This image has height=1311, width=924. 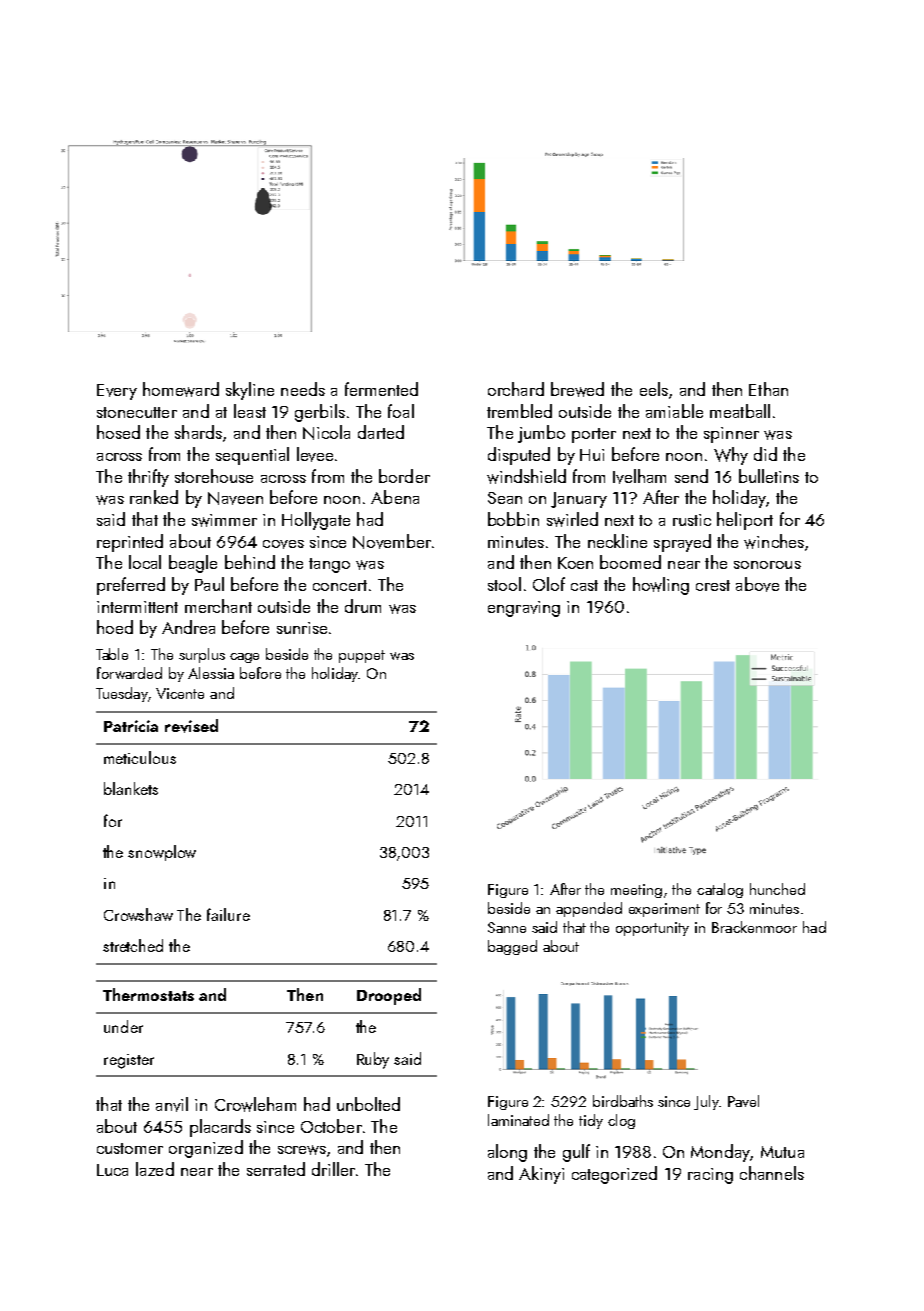 I want to click on fermented, so click(x=381, y=389).
